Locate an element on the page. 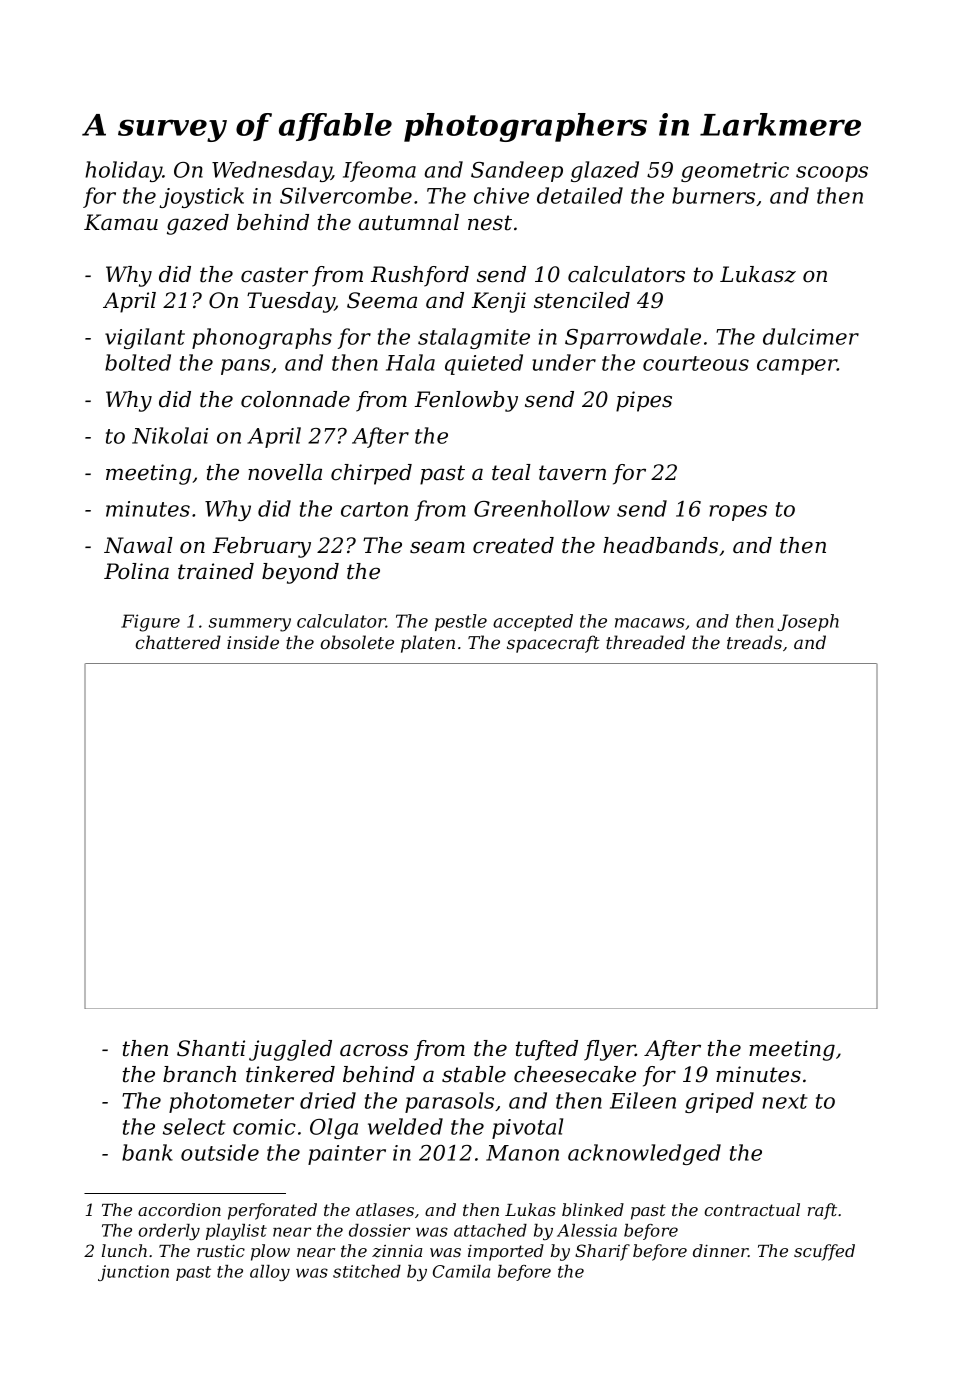  treads is located at coordinates (754, 642).
